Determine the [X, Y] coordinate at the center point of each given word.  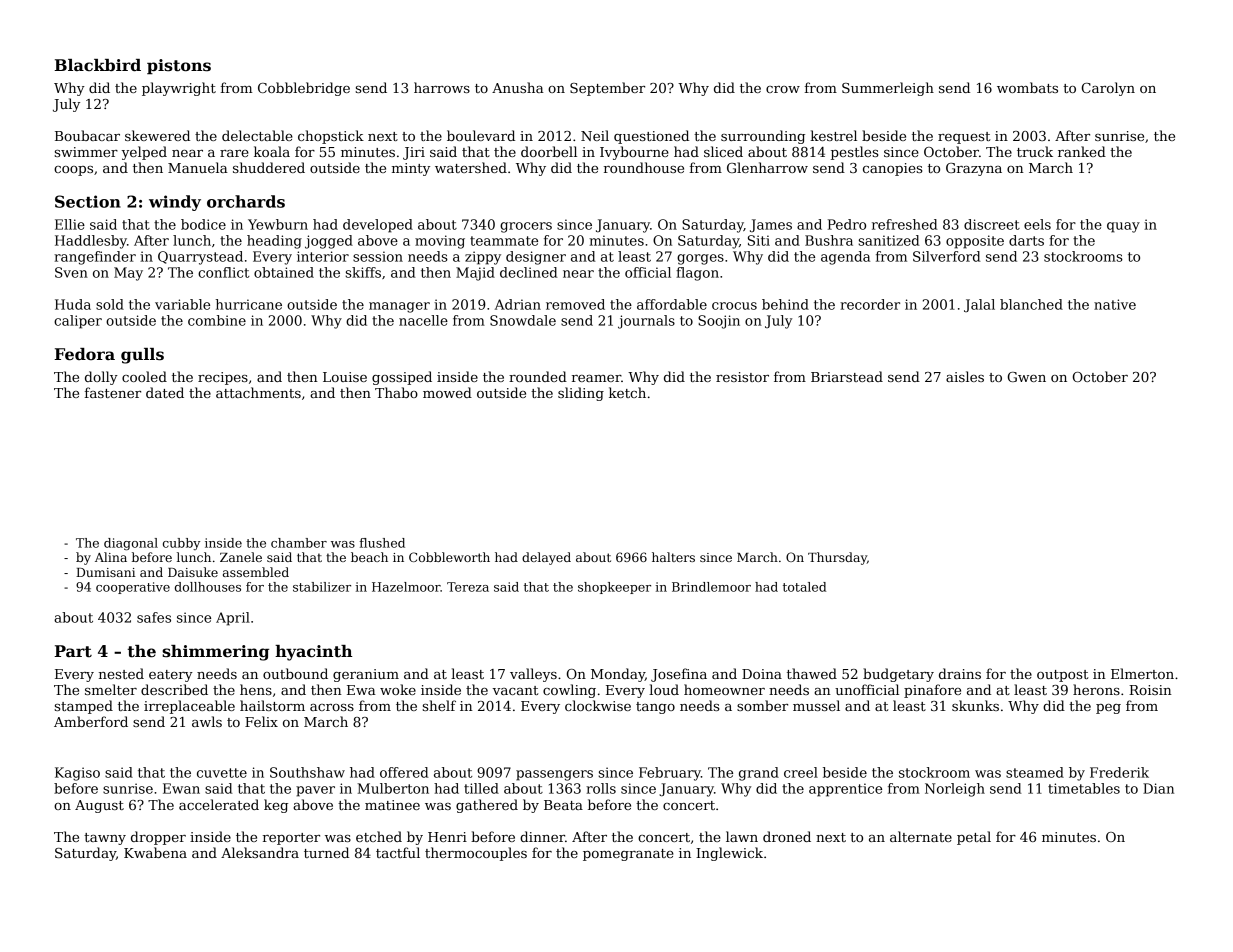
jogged [329, 242]
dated [165, 392]
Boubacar [87, 135]
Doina [762, 674]
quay [1123, 227]
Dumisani [105, 572]
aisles [965, 376]
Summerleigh [888, 89]
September [607, 89]
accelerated [219, 804]
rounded [538, 376]
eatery [171, 676]
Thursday [837, 558]
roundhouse [644, 167]
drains [960, 673]
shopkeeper [614, 588]
